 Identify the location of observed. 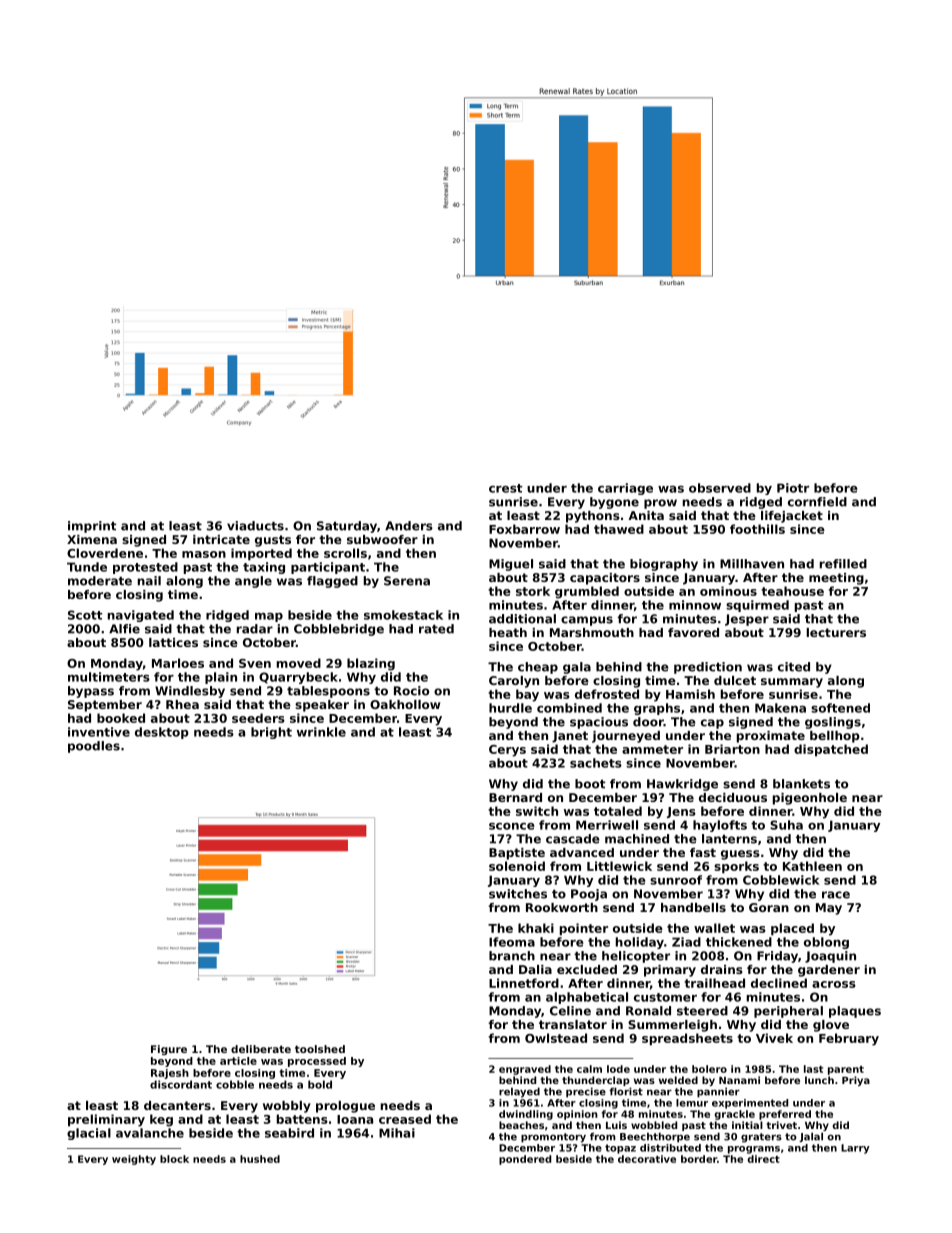
(720, 488).
